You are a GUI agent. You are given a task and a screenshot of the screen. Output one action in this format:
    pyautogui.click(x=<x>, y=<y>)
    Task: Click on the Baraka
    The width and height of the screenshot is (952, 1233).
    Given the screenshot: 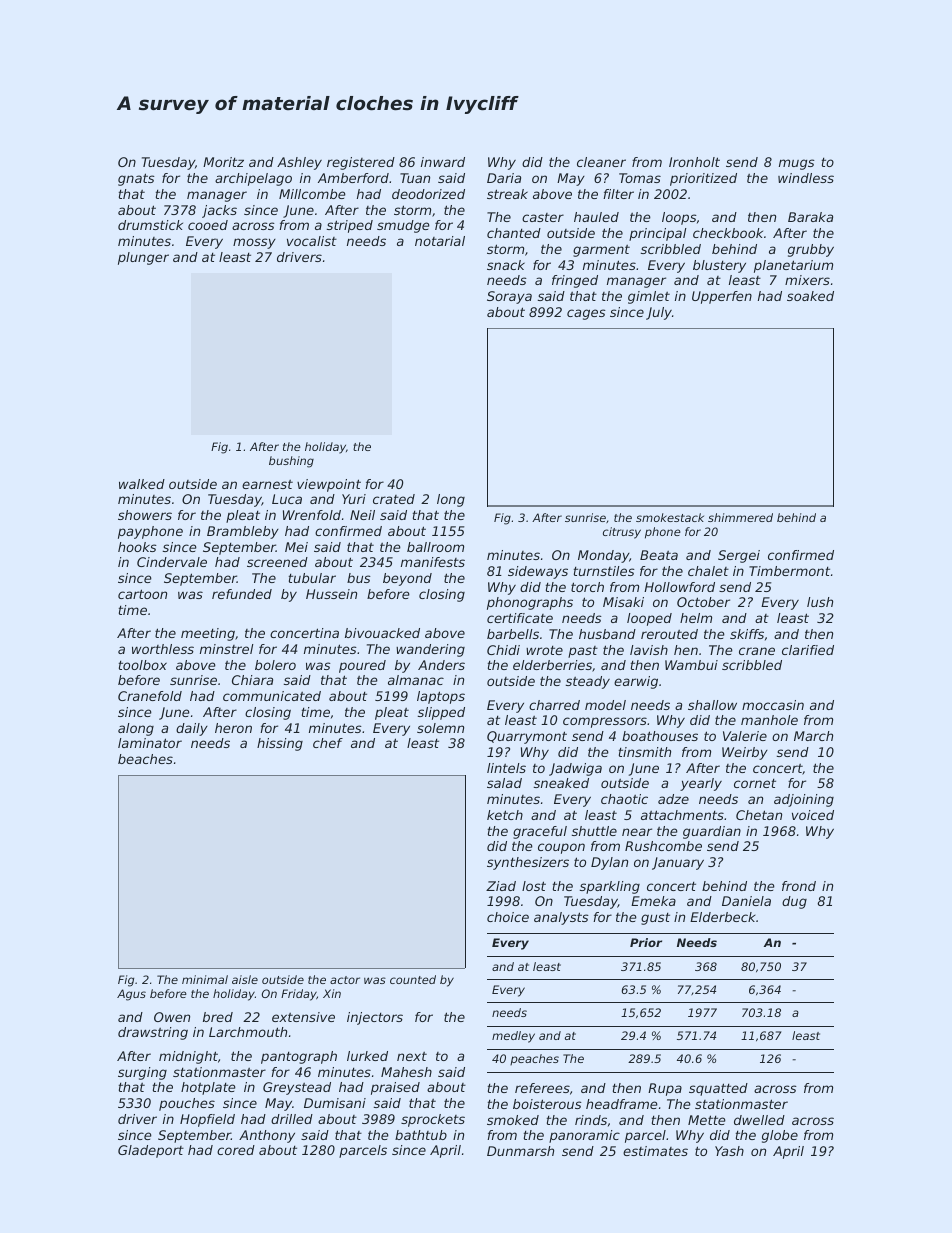 What is the action you would take?
    pyautogui.click(x=810, y=217)
